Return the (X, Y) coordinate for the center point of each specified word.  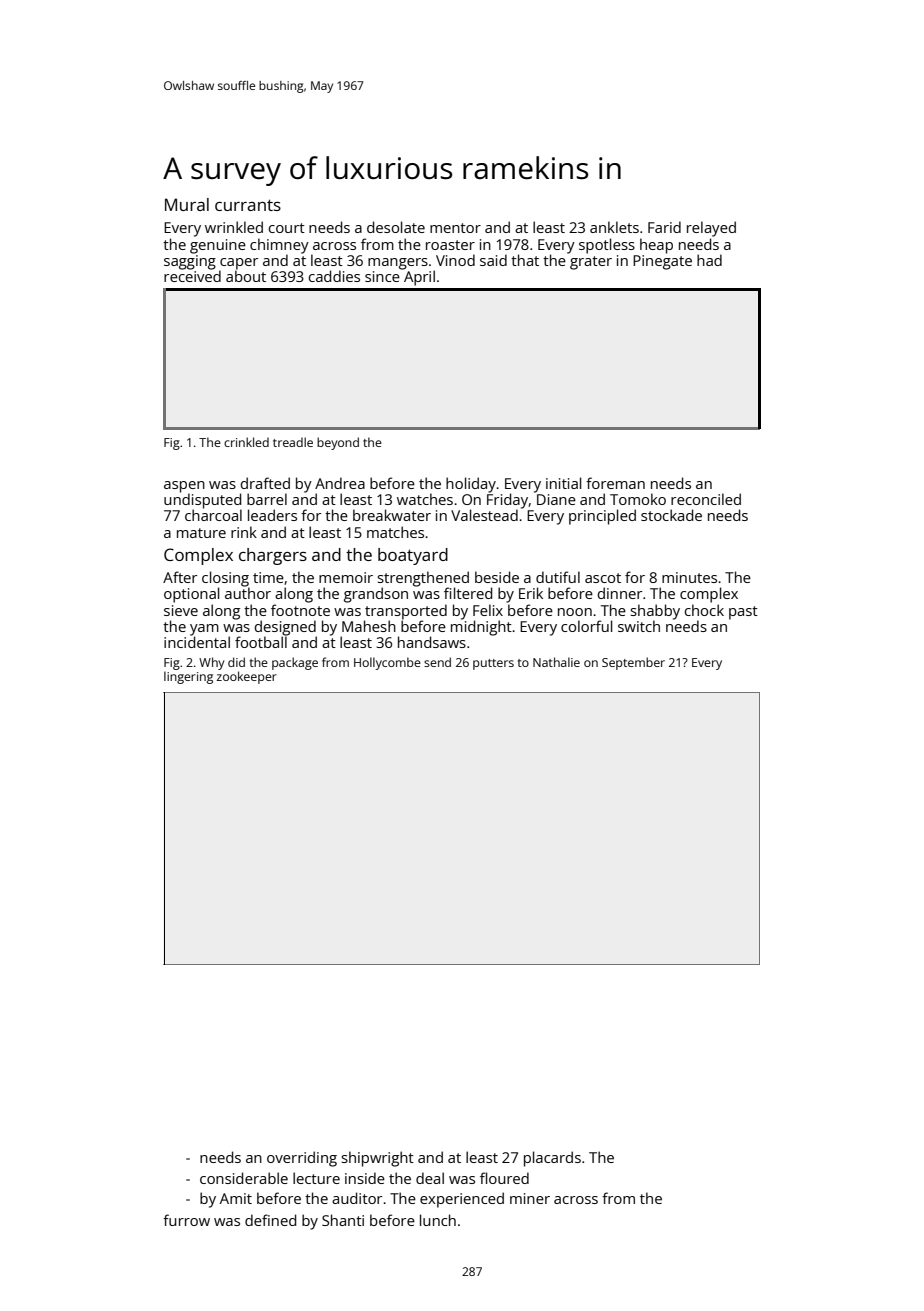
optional (192, 595)
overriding (302, 1159)
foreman (615, 483)
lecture (316, 1178)
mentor (455, 228)
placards (552, 1159)
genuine (218, 246)
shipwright (377, 1159)
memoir (346, 577)
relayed (711, 229)
